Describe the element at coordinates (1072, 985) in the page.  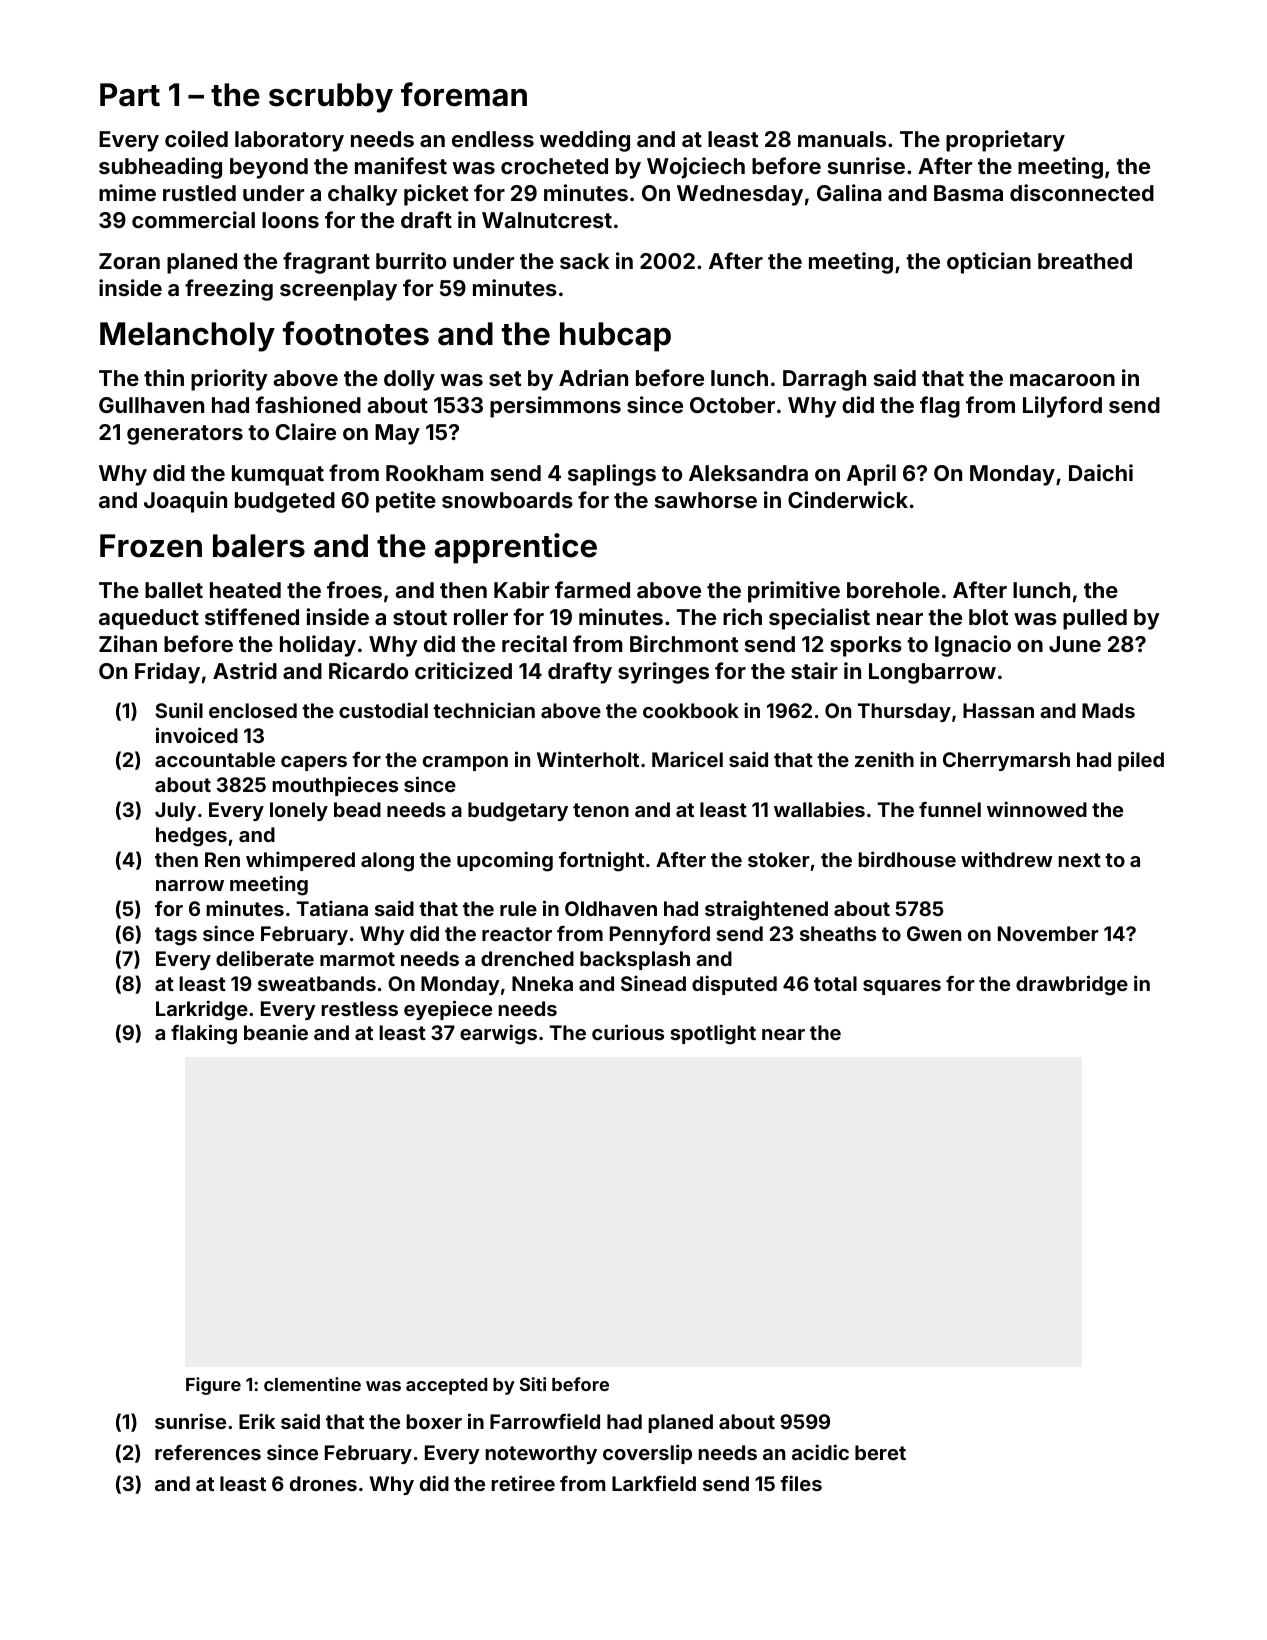
I see `drawbridge` at that location.
